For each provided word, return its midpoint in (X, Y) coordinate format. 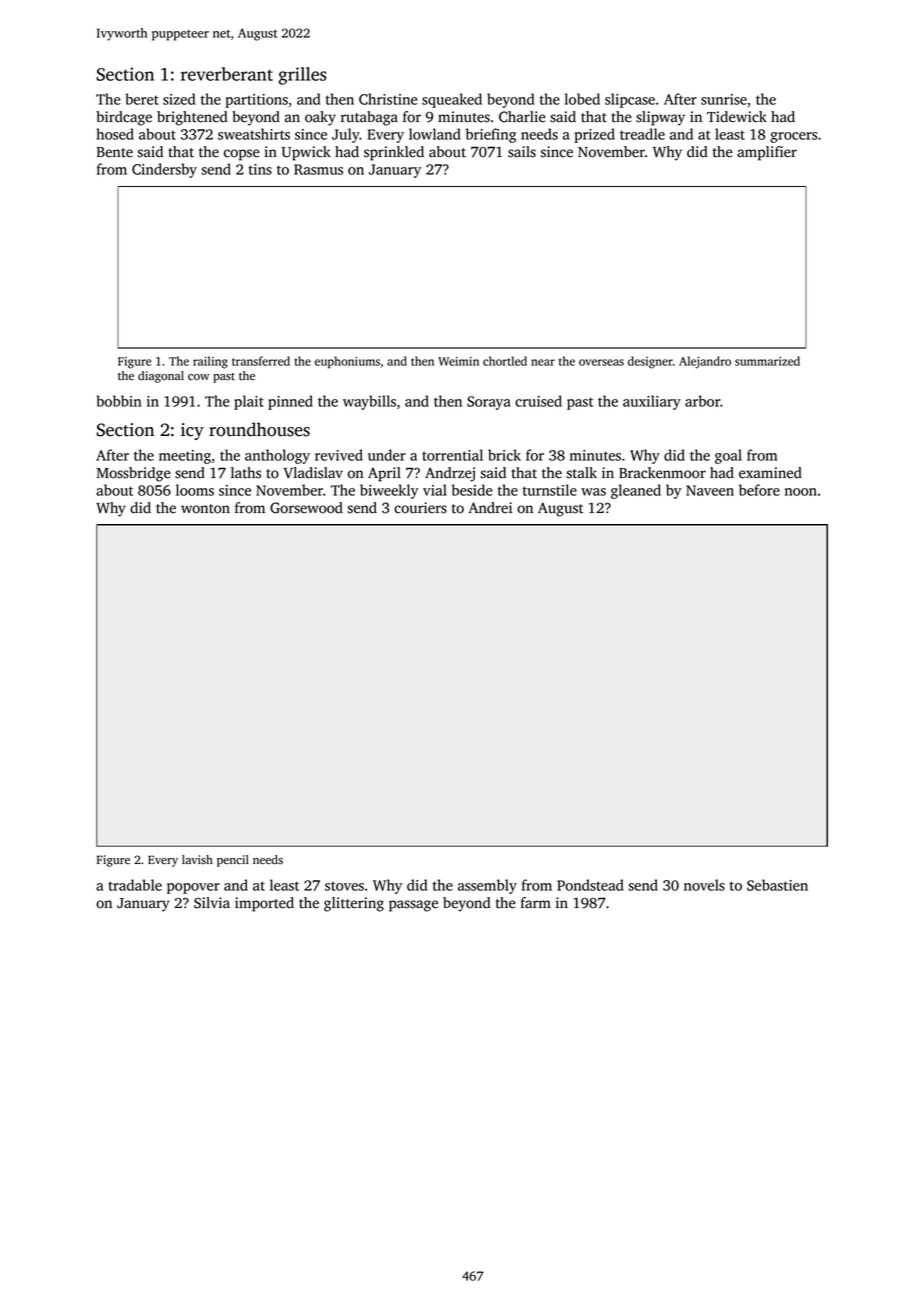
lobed (582, 99)
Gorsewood (306, 508)
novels (704, 885)
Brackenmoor (662, 473)
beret (142, 99)
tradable (135, 885)
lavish (197, 860)
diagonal (161, 377)
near (543, 362)
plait (249, 402)
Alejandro (705, 362)
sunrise (724, 99)
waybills (369, 402)
